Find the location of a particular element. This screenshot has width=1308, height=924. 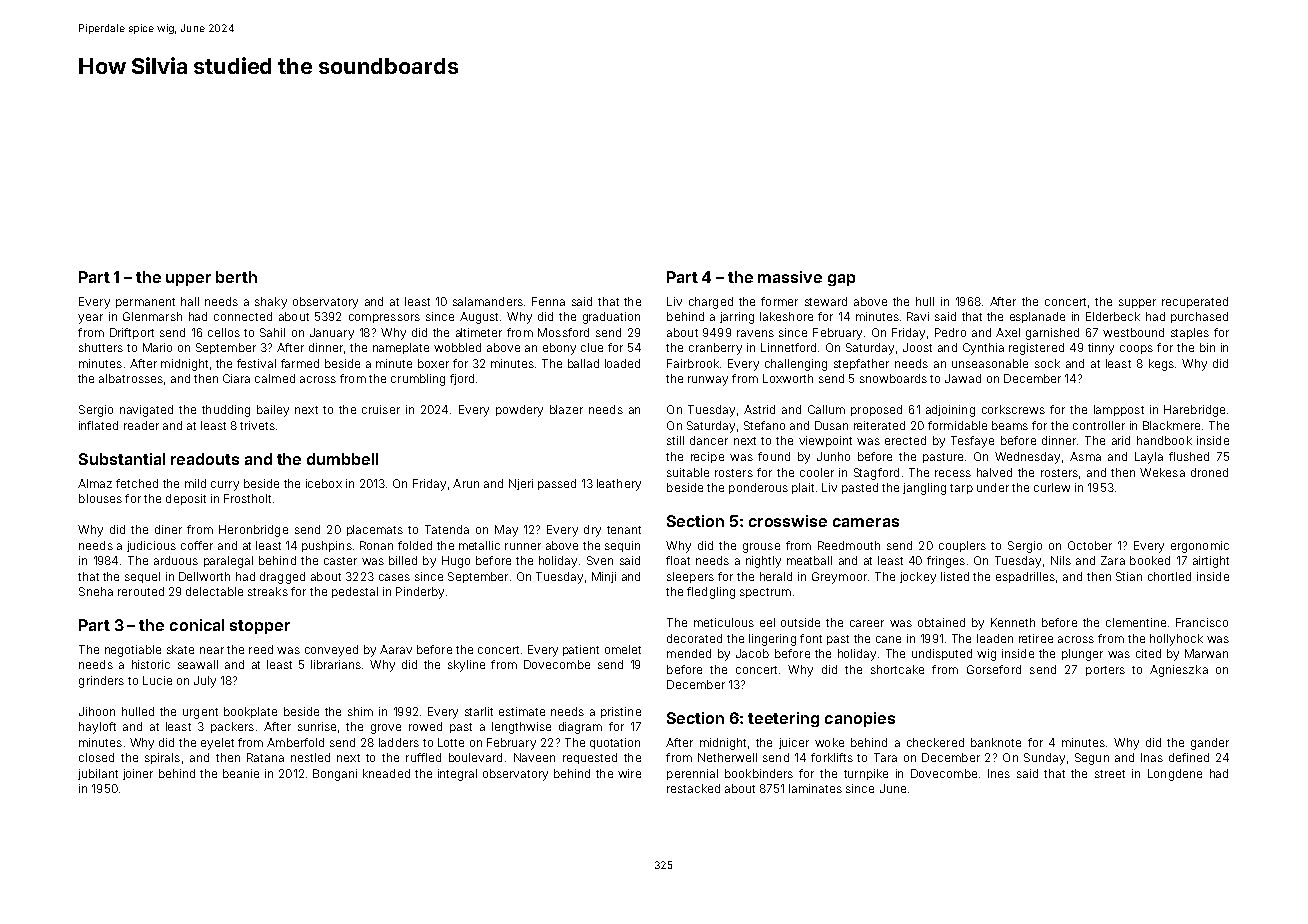

coffer is located at coordinates (197, 545).
